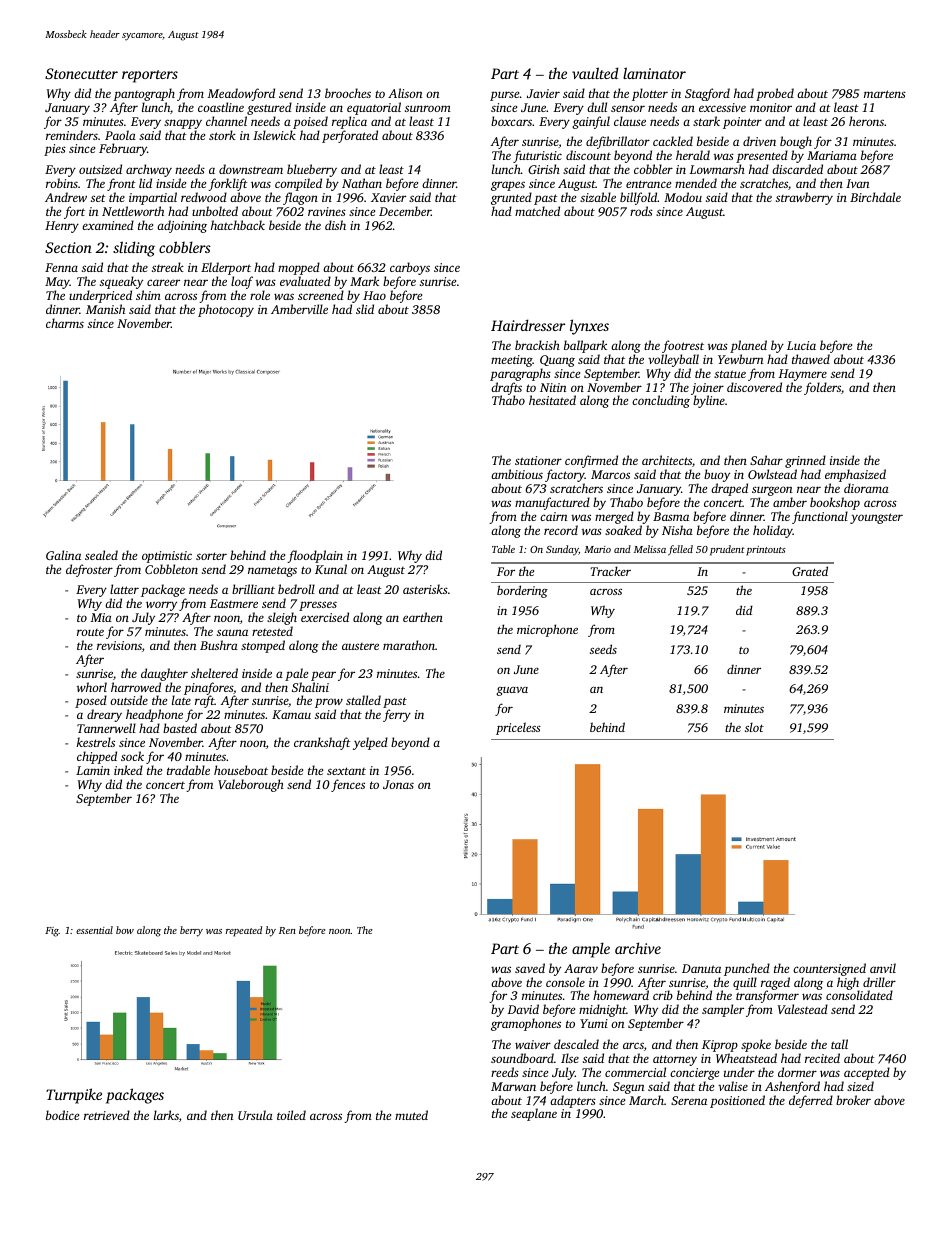 The image size is (952, 1233). What do you see at coordinates (136, 687) in the screenshot?
I see `harrowed` at bounding box center [136, 687].
